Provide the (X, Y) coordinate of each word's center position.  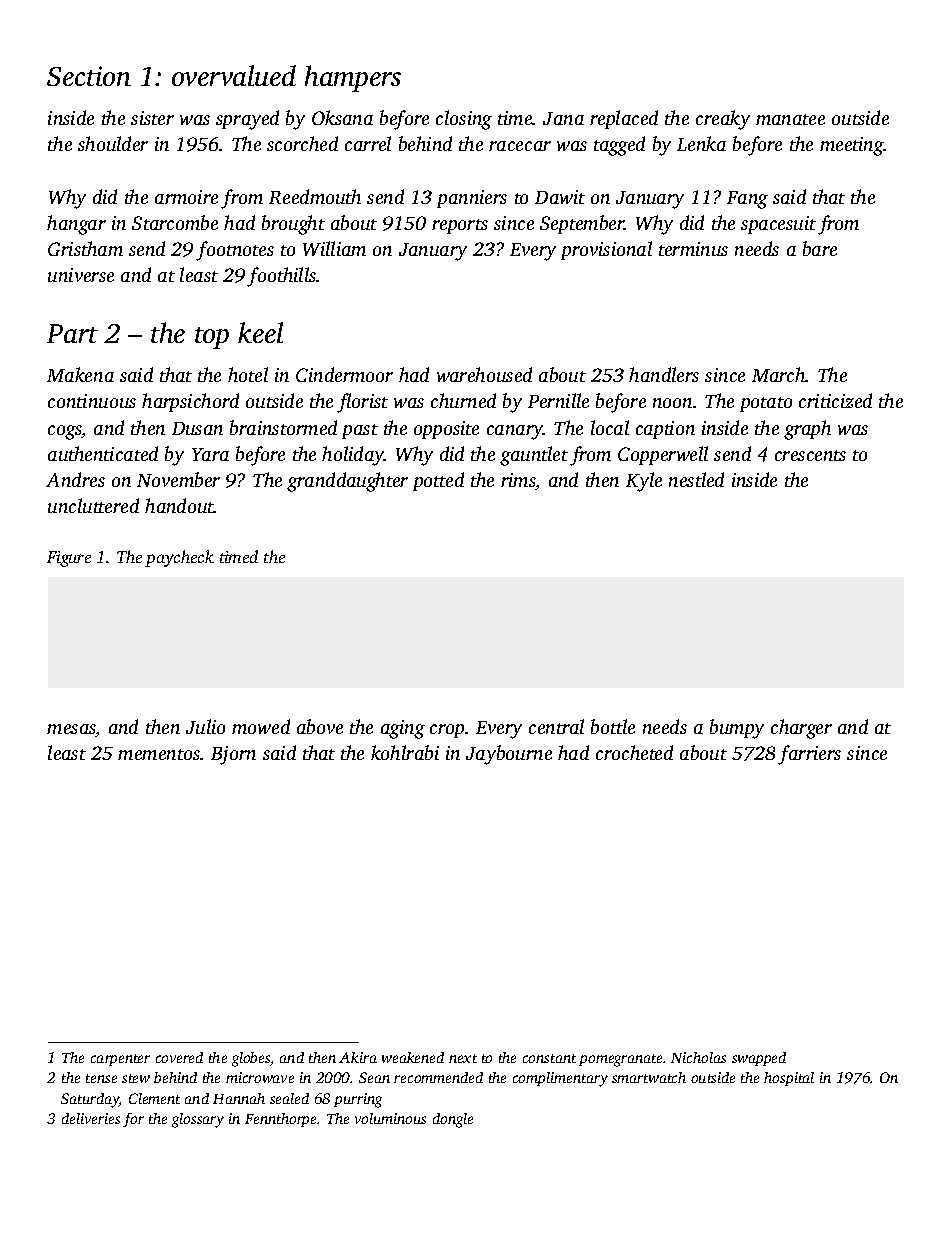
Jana (563, 118)
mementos (159, 754)
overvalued (234, 75)
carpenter (120, 1060)
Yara (210, 454)
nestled (696, 479)
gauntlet (534, 456)
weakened (413, 1057)
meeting (852, 146)
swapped (759, 1059)
